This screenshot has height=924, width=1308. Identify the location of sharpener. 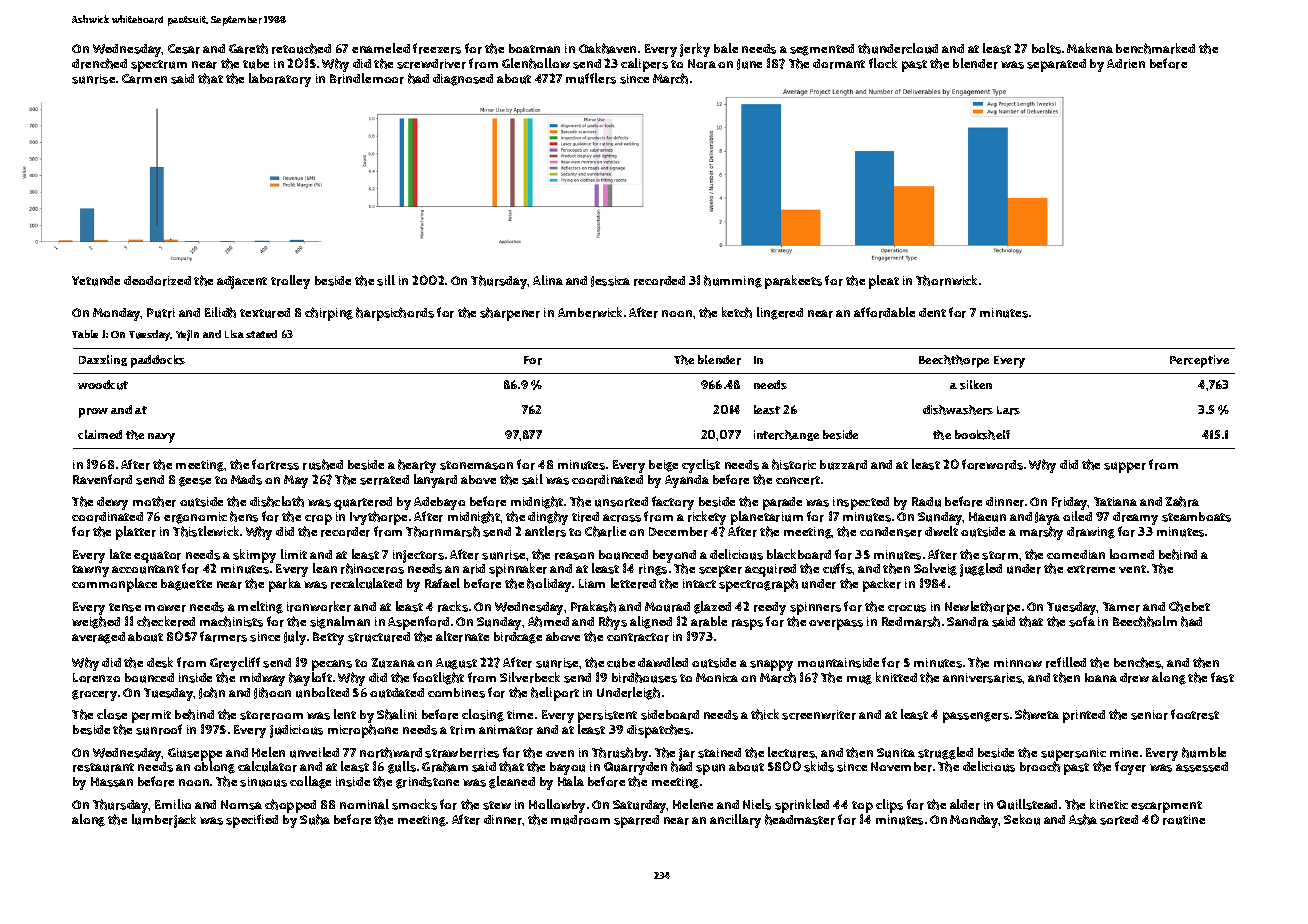
(510, 314).
